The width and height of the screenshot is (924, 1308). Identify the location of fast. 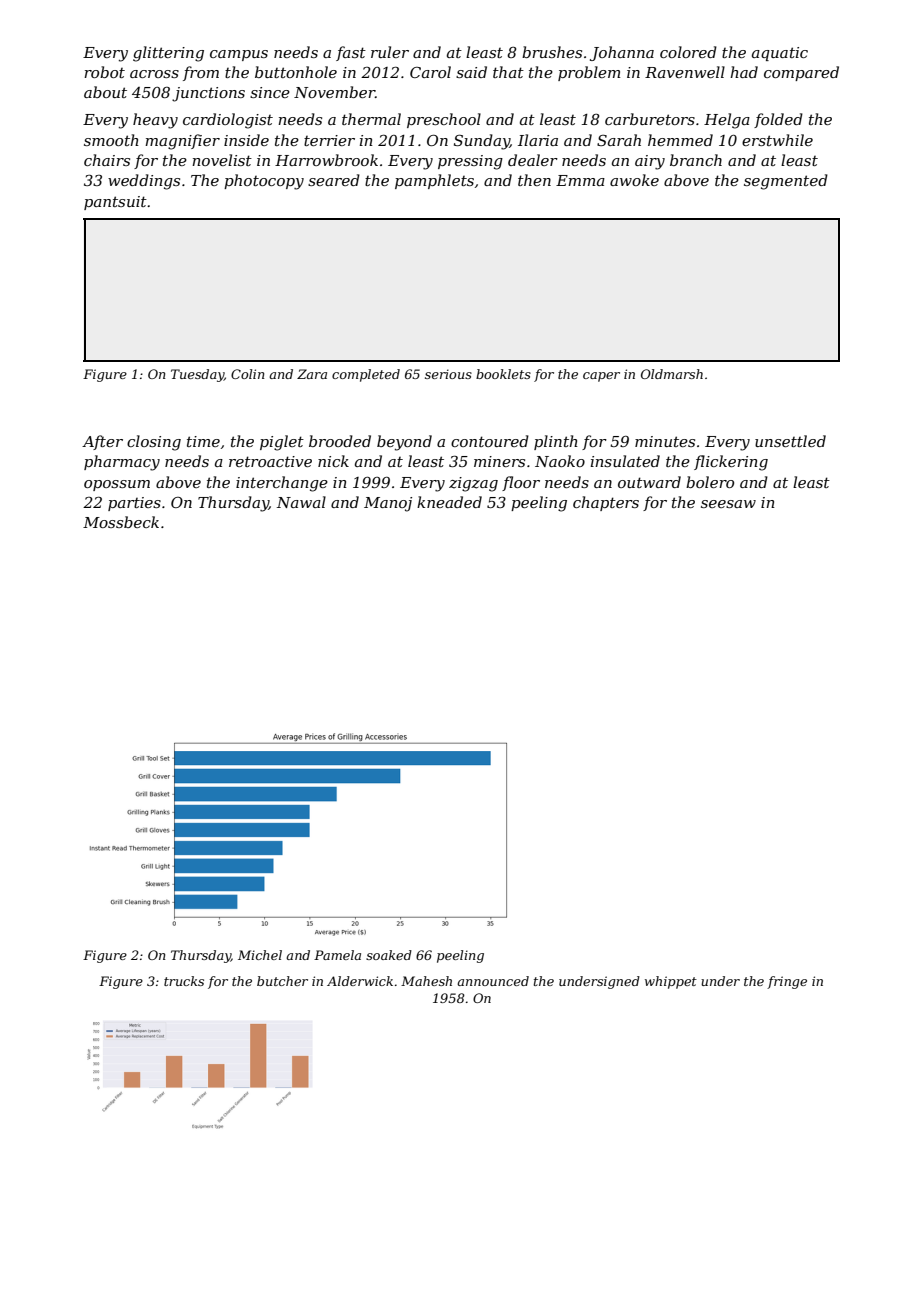
(351, 53).
